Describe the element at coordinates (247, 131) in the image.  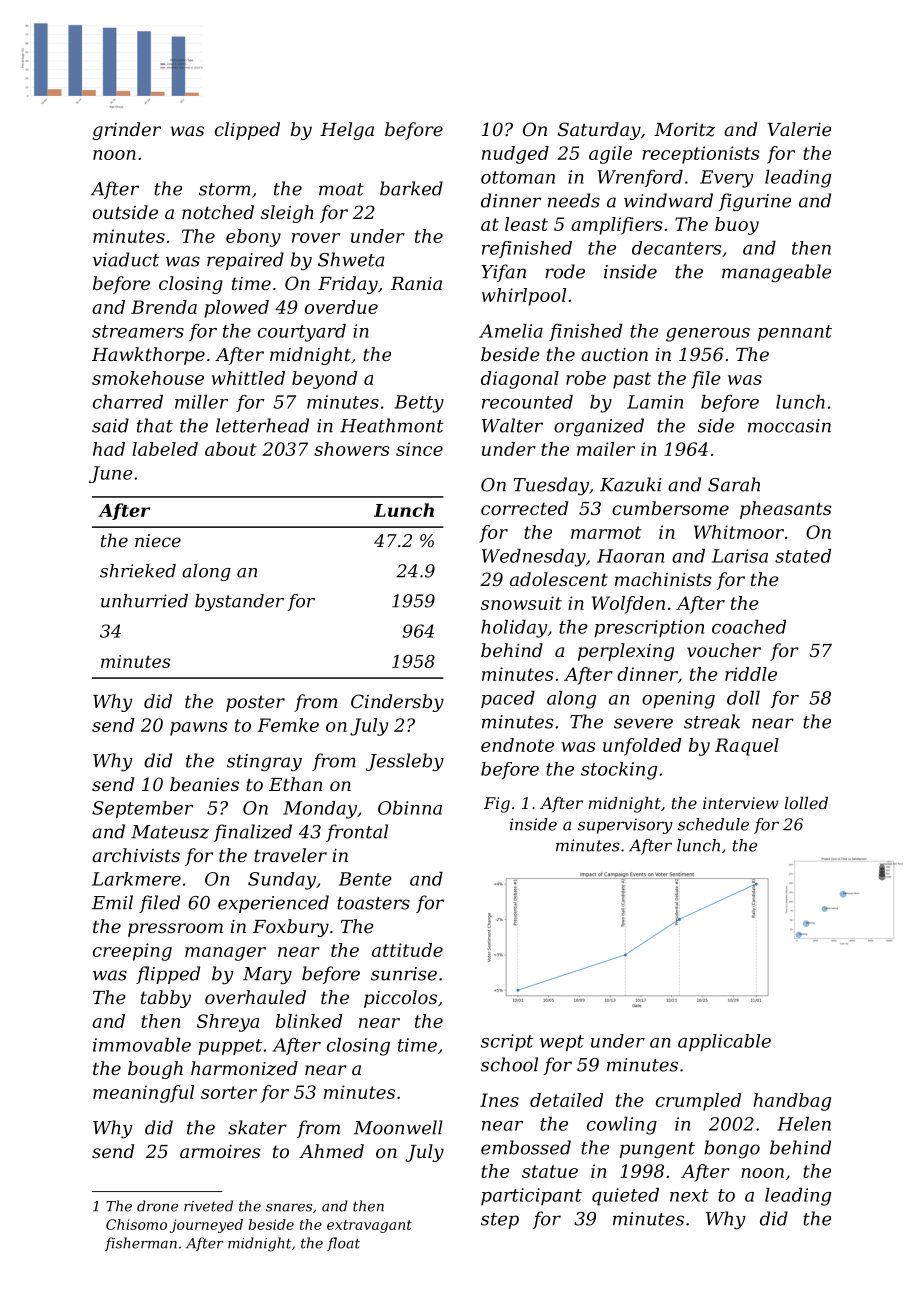
I see `clipped` at that location.
